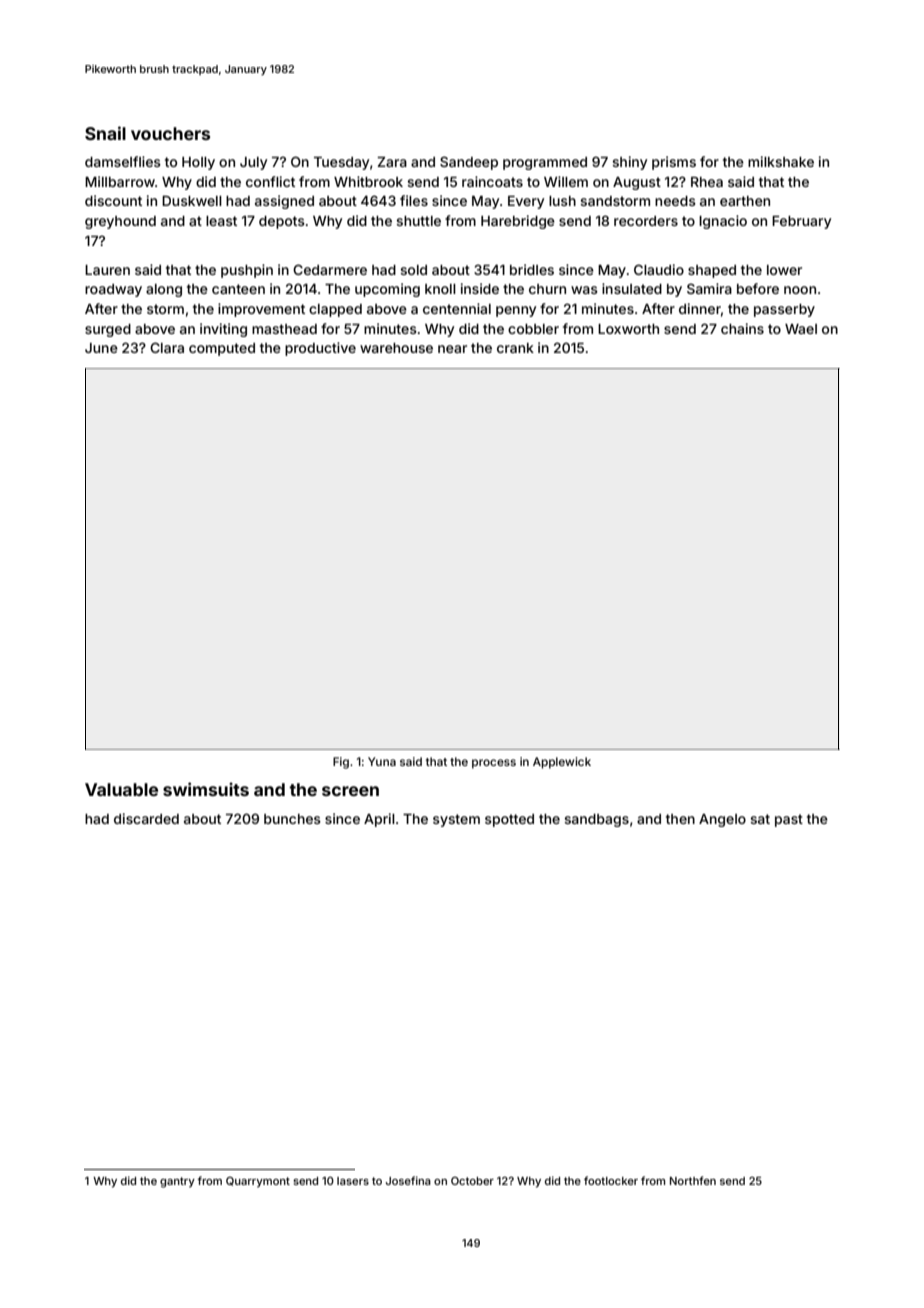  I want to click on June, so click(101, 348).
